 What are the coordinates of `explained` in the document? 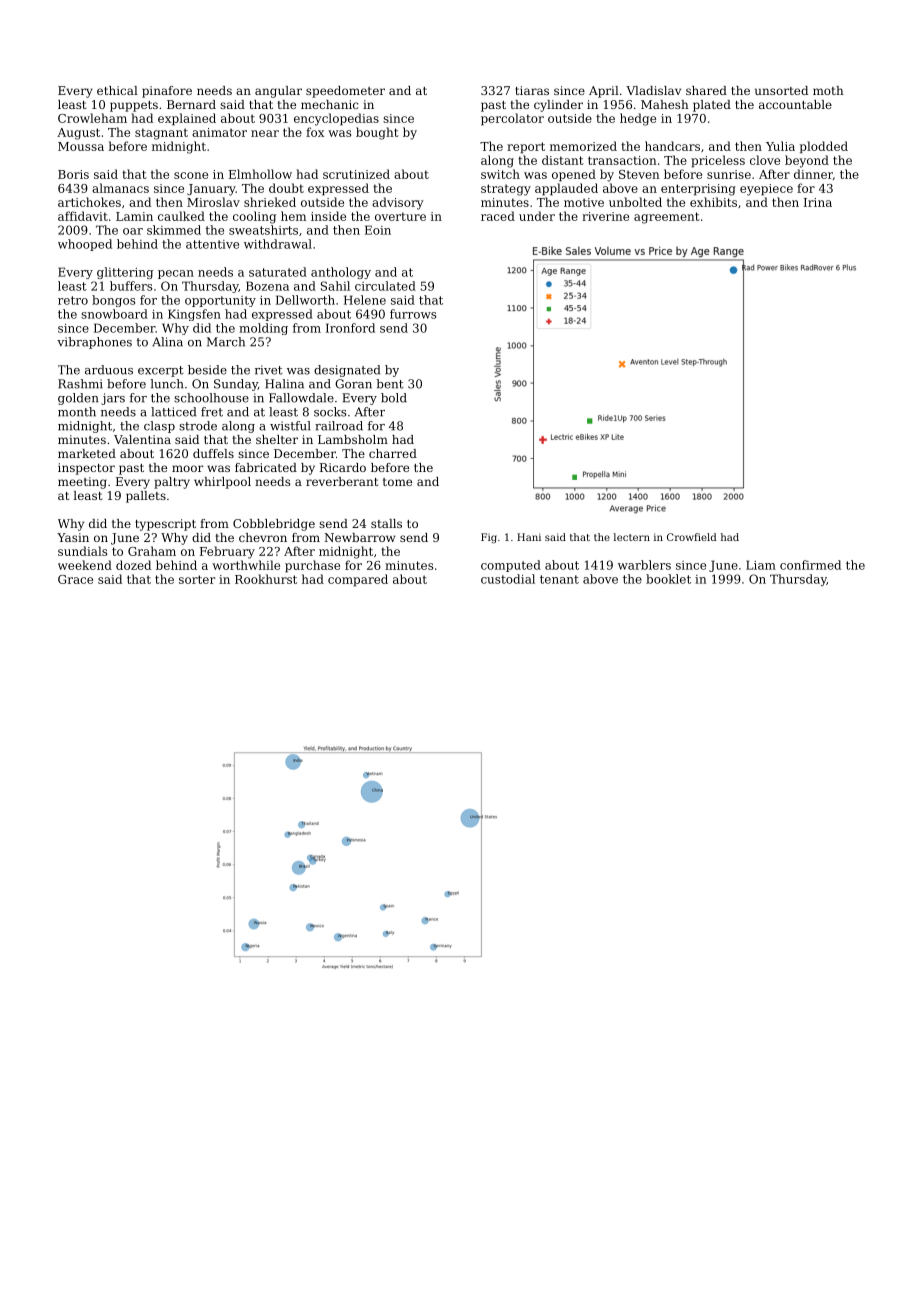 It's located at (187, 119).
